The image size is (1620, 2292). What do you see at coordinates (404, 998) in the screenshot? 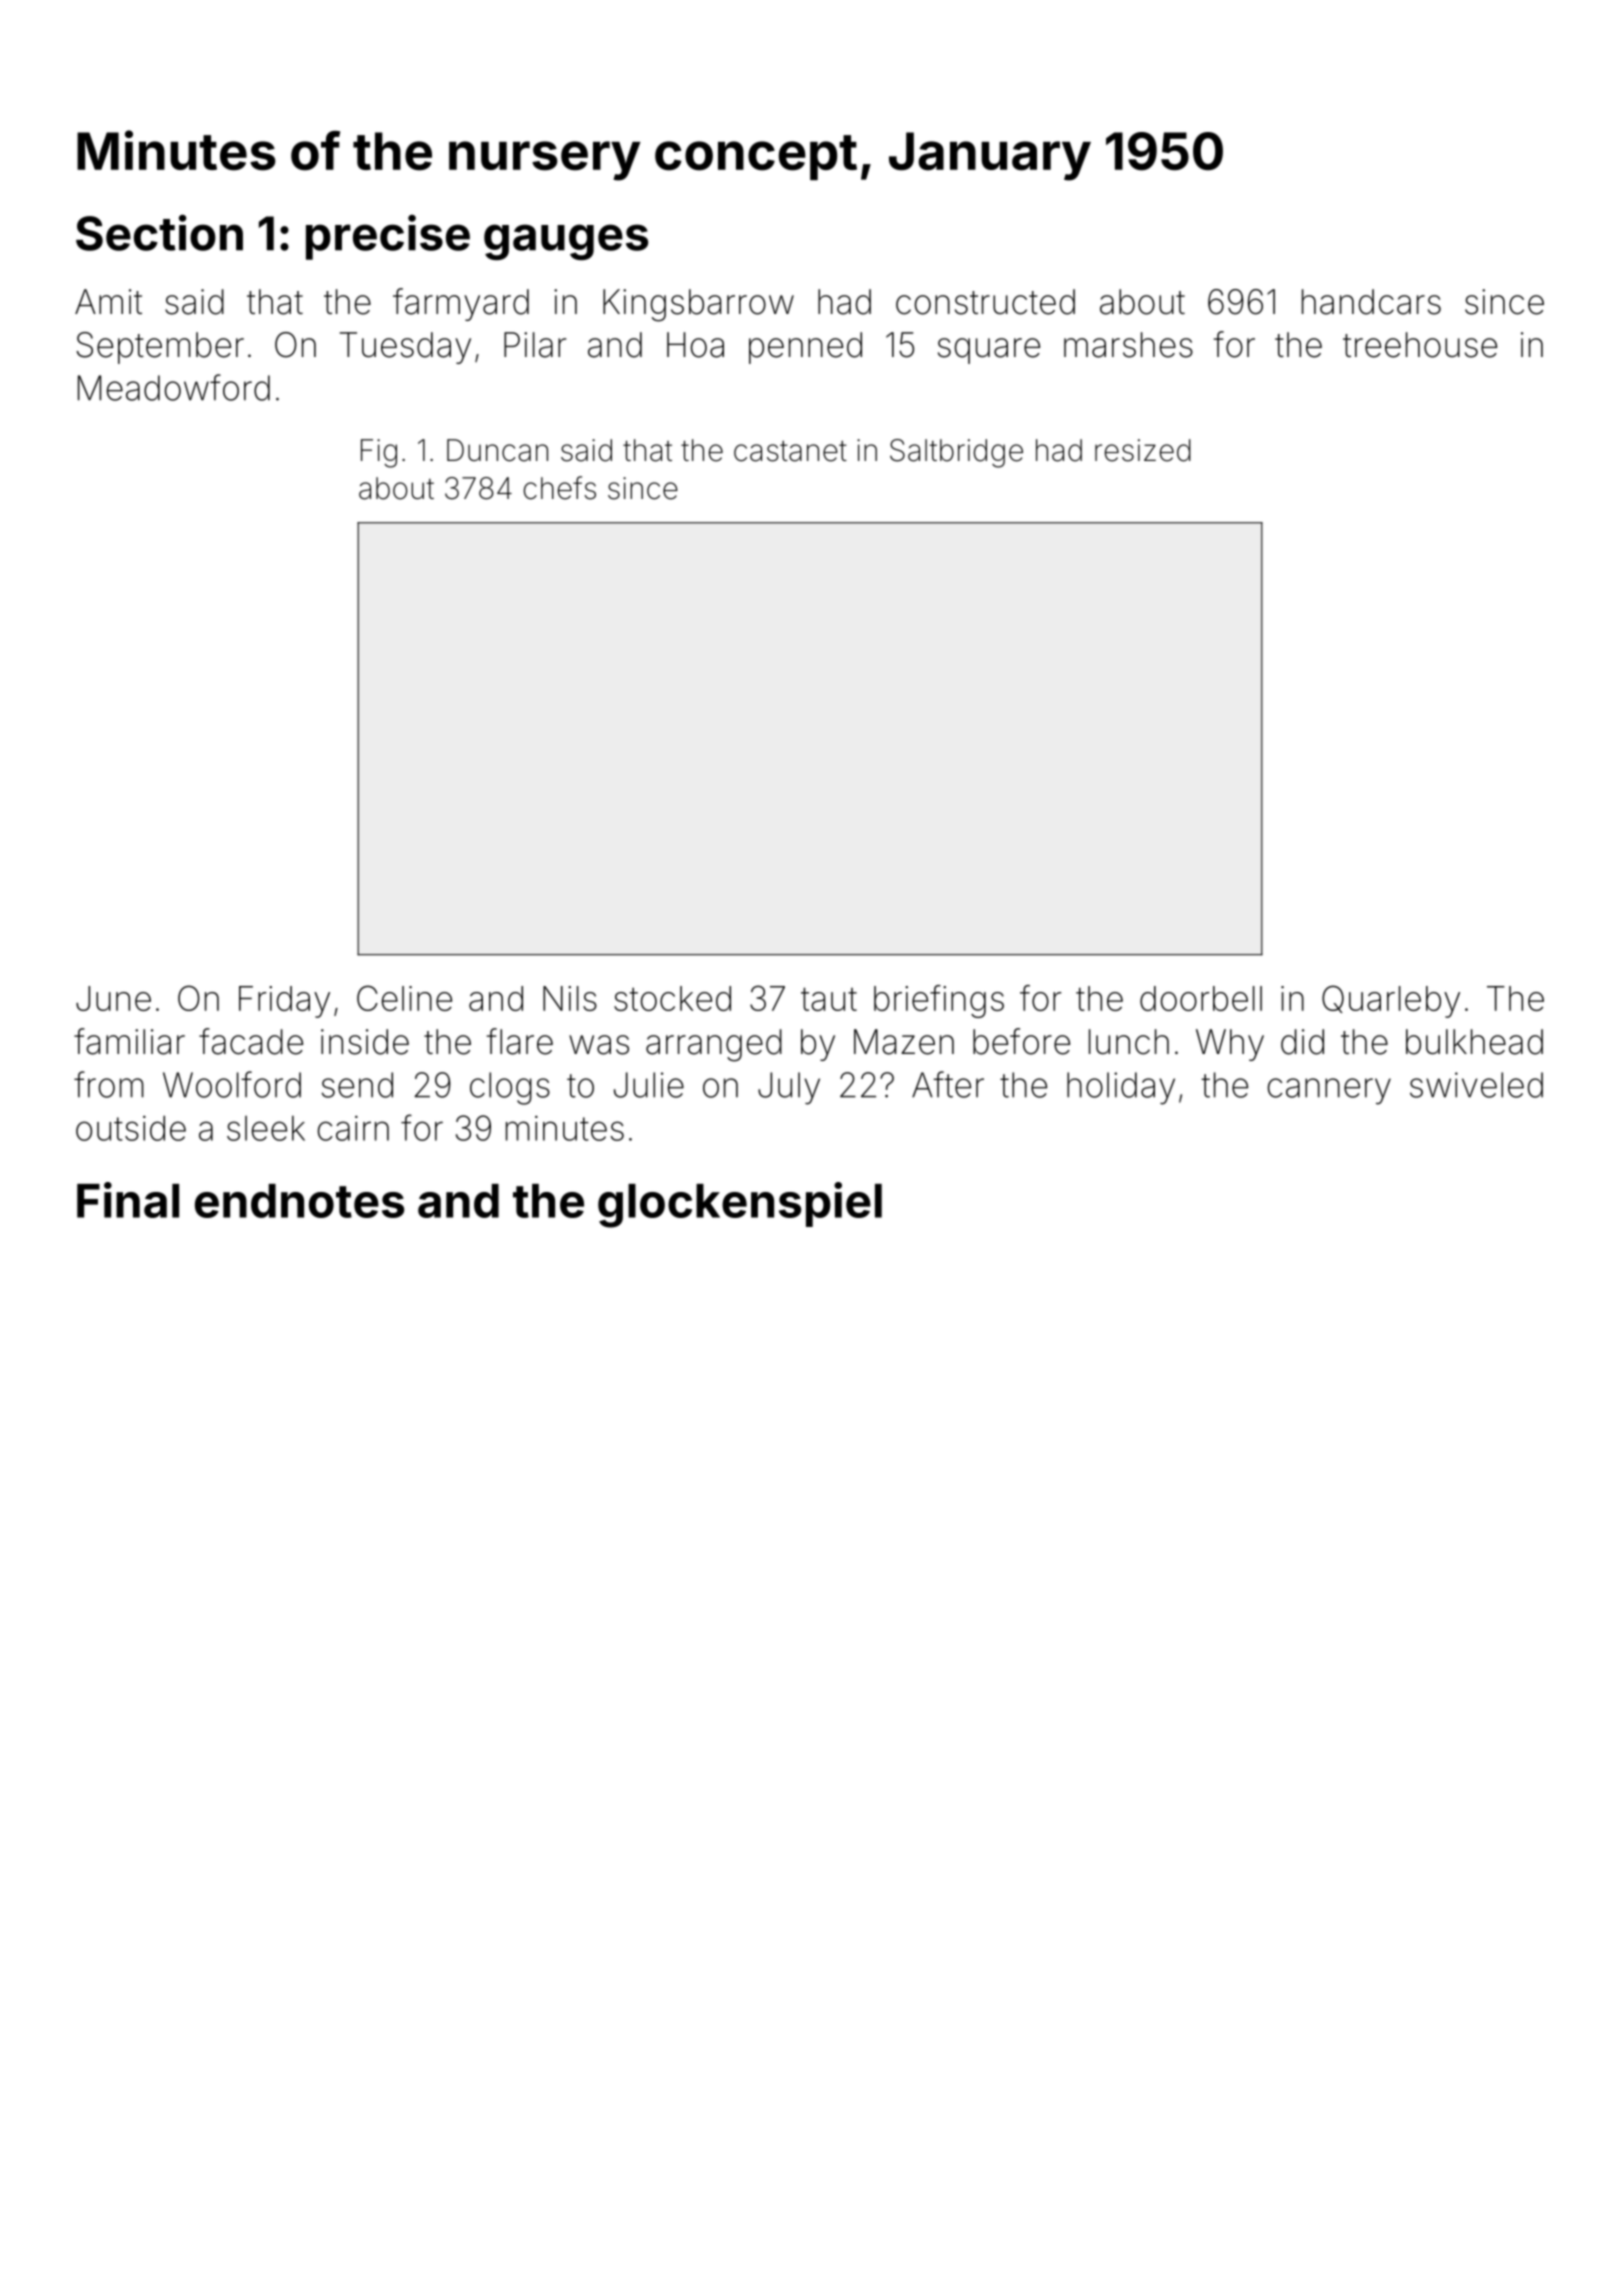
I see `Celine` at bounding box center [404, 998].
